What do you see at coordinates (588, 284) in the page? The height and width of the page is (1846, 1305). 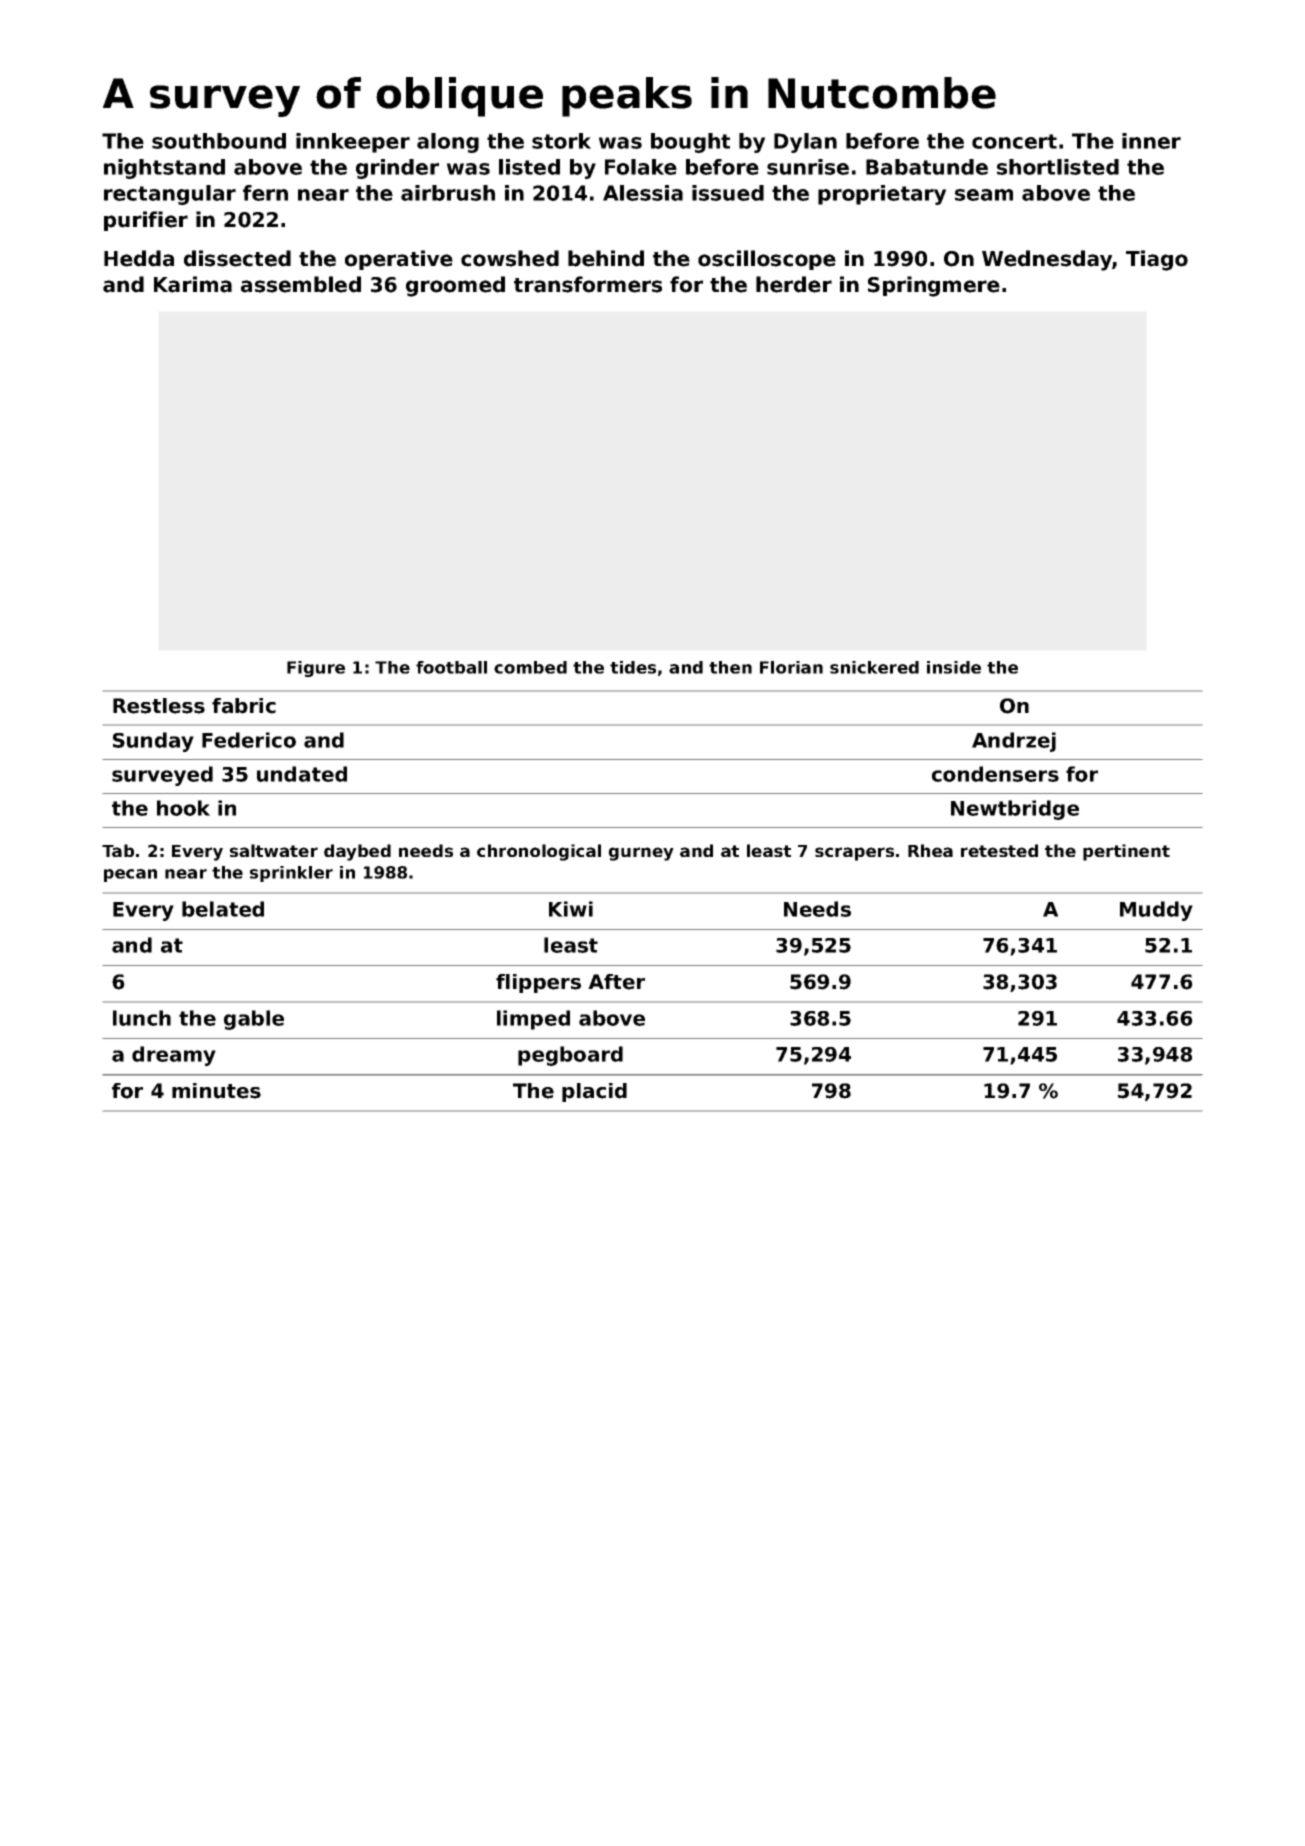 I see `transformers` at bounding box center [588, 284].
